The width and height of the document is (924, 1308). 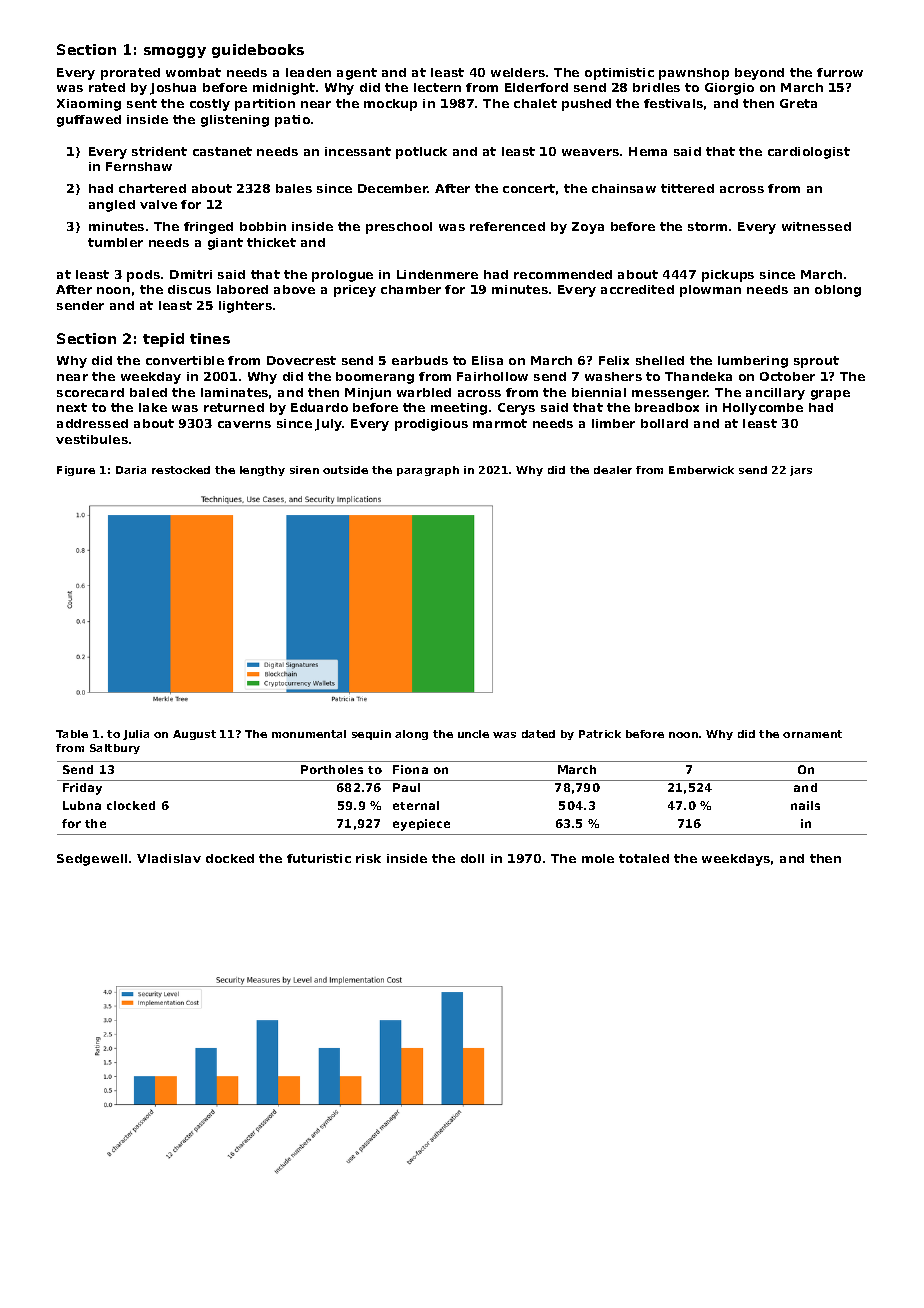 What do you see at coordinates (355, 291) in the document?
I see `pricey` at bounding box center [355, 291].
